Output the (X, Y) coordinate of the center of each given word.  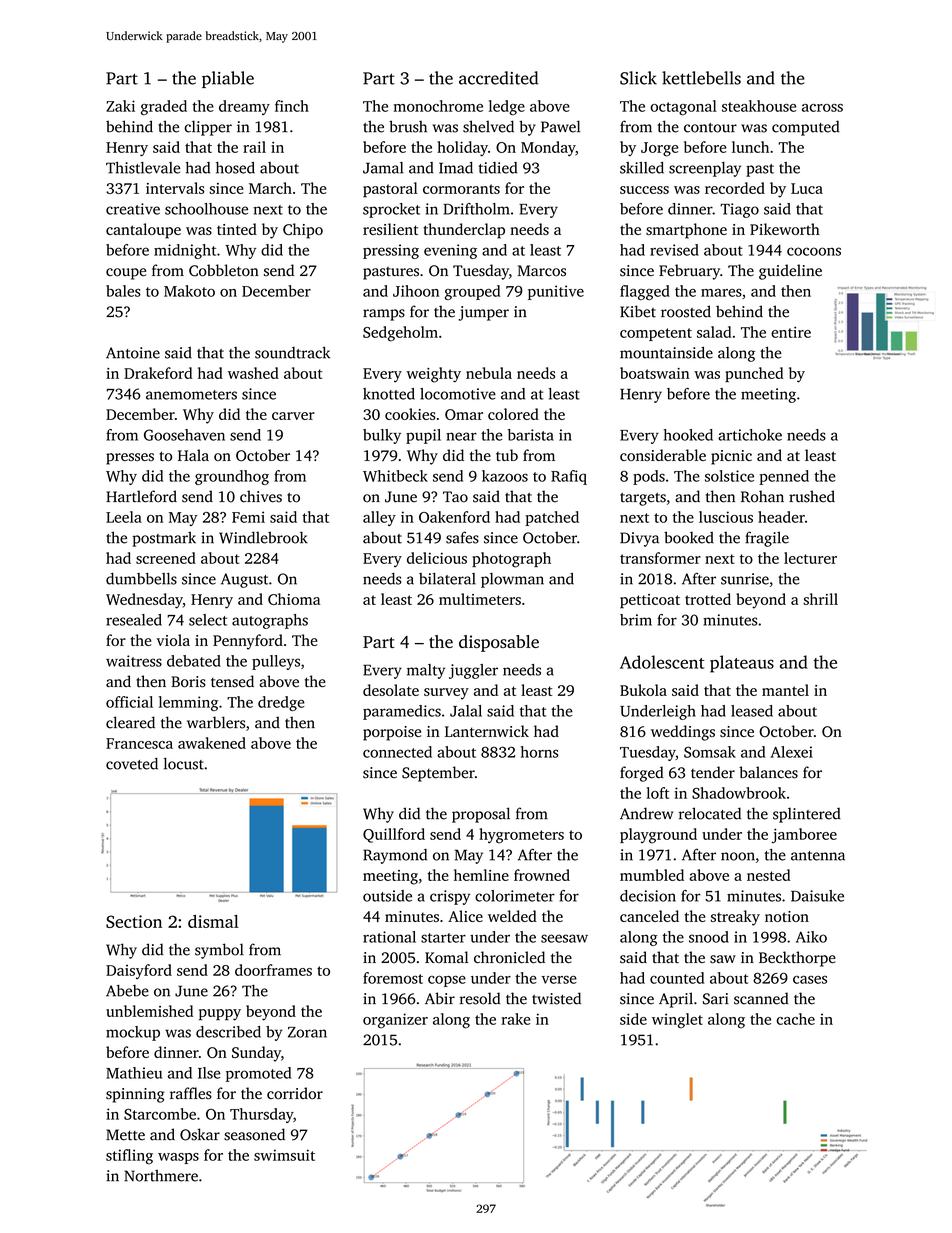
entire (791, 332)
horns (539, 752)
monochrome (438, 106)
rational (389, 937)
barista (531, 435)
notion (787, 916)
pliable (228, 79)
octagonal (683, 108)
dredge (281, 703)
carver (293, 416)
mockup (133, 1033)
